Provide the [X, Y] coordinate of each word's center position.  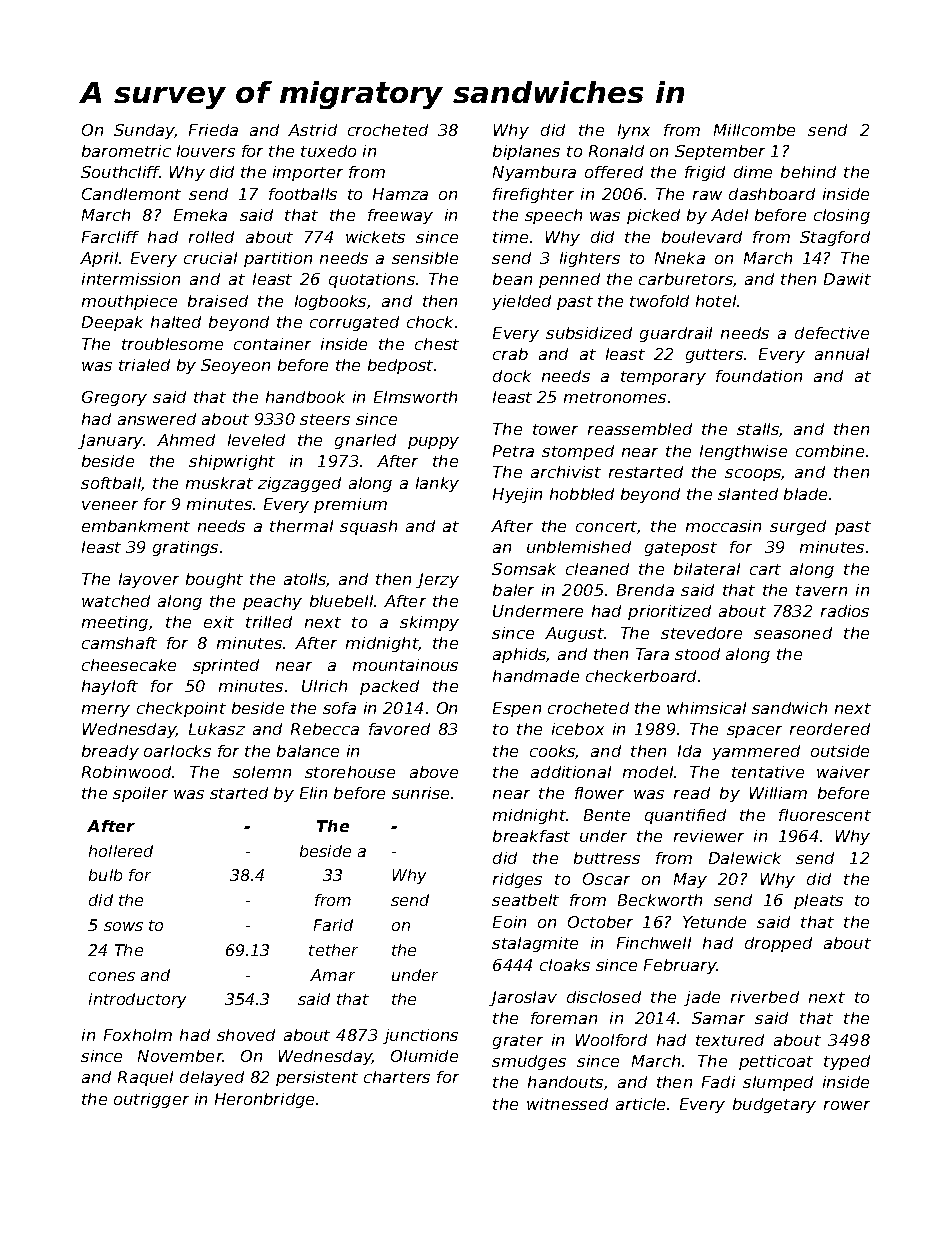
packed [389, 687]
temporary [663, 378]
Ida [689, 751]
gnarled [365, 441]
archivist [566, 472]
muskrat [219, 483]
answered [157, 419]
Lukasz [217, 729]
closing [842, 216]
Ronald [616, 151]
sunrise [420, 793]
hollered [121, 851]
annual [842, 354]
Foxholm [138, 1035]
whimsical [706, 708]
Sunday [144, 131]
